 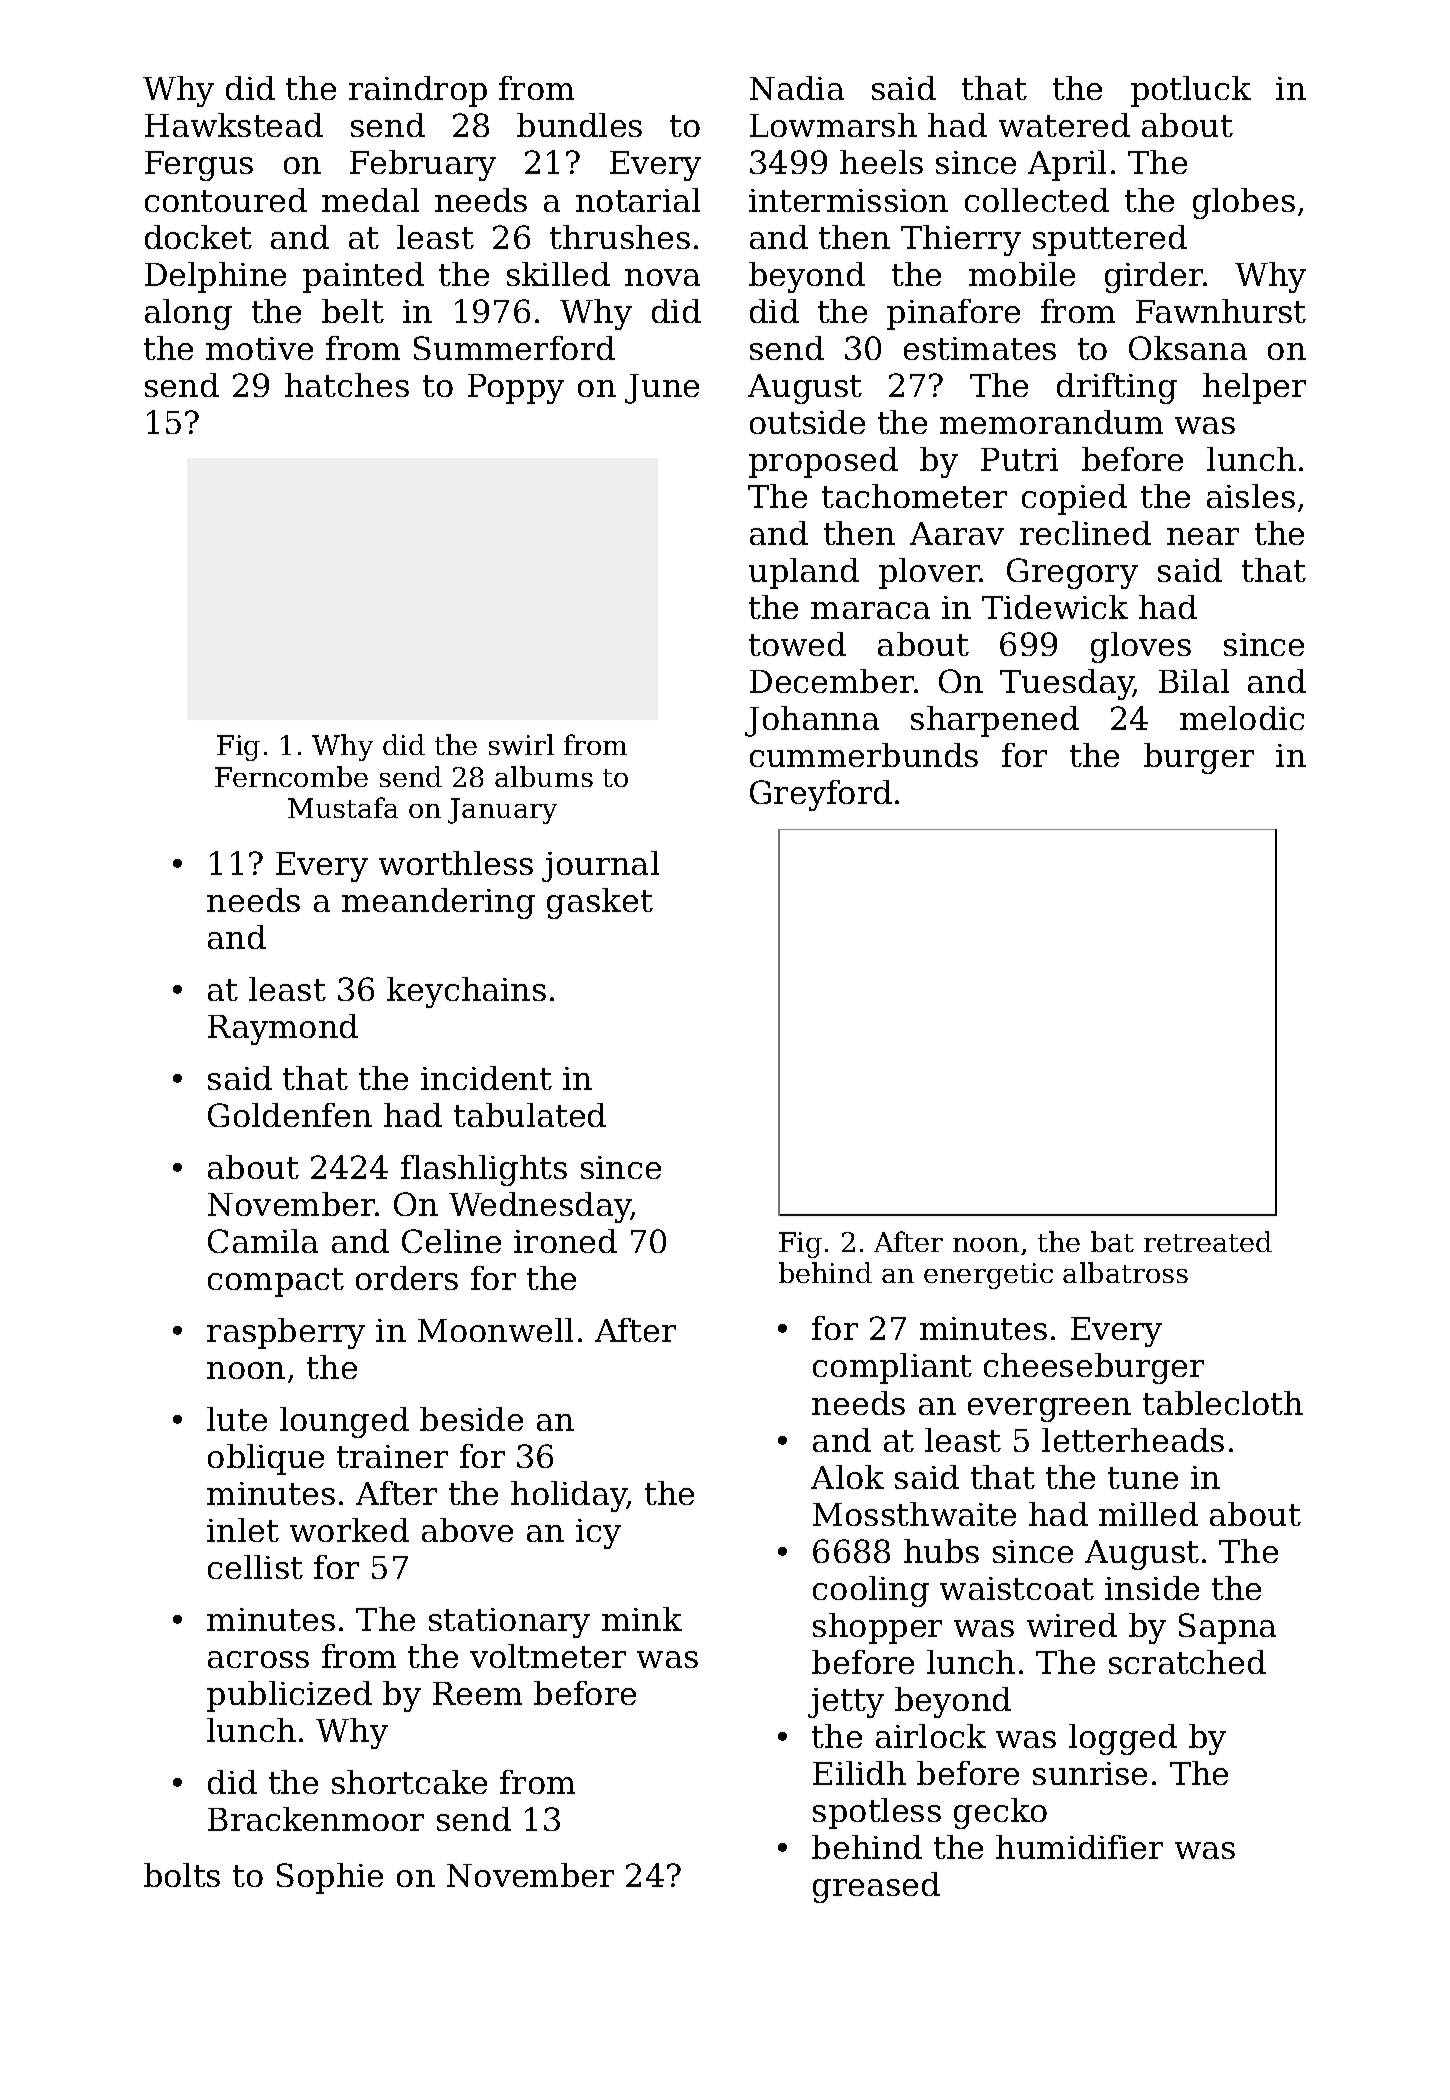 What do you see at coordinates (1191, 91) in the screenshot?
I see `potluck` at bounding box center [1191, 91].
